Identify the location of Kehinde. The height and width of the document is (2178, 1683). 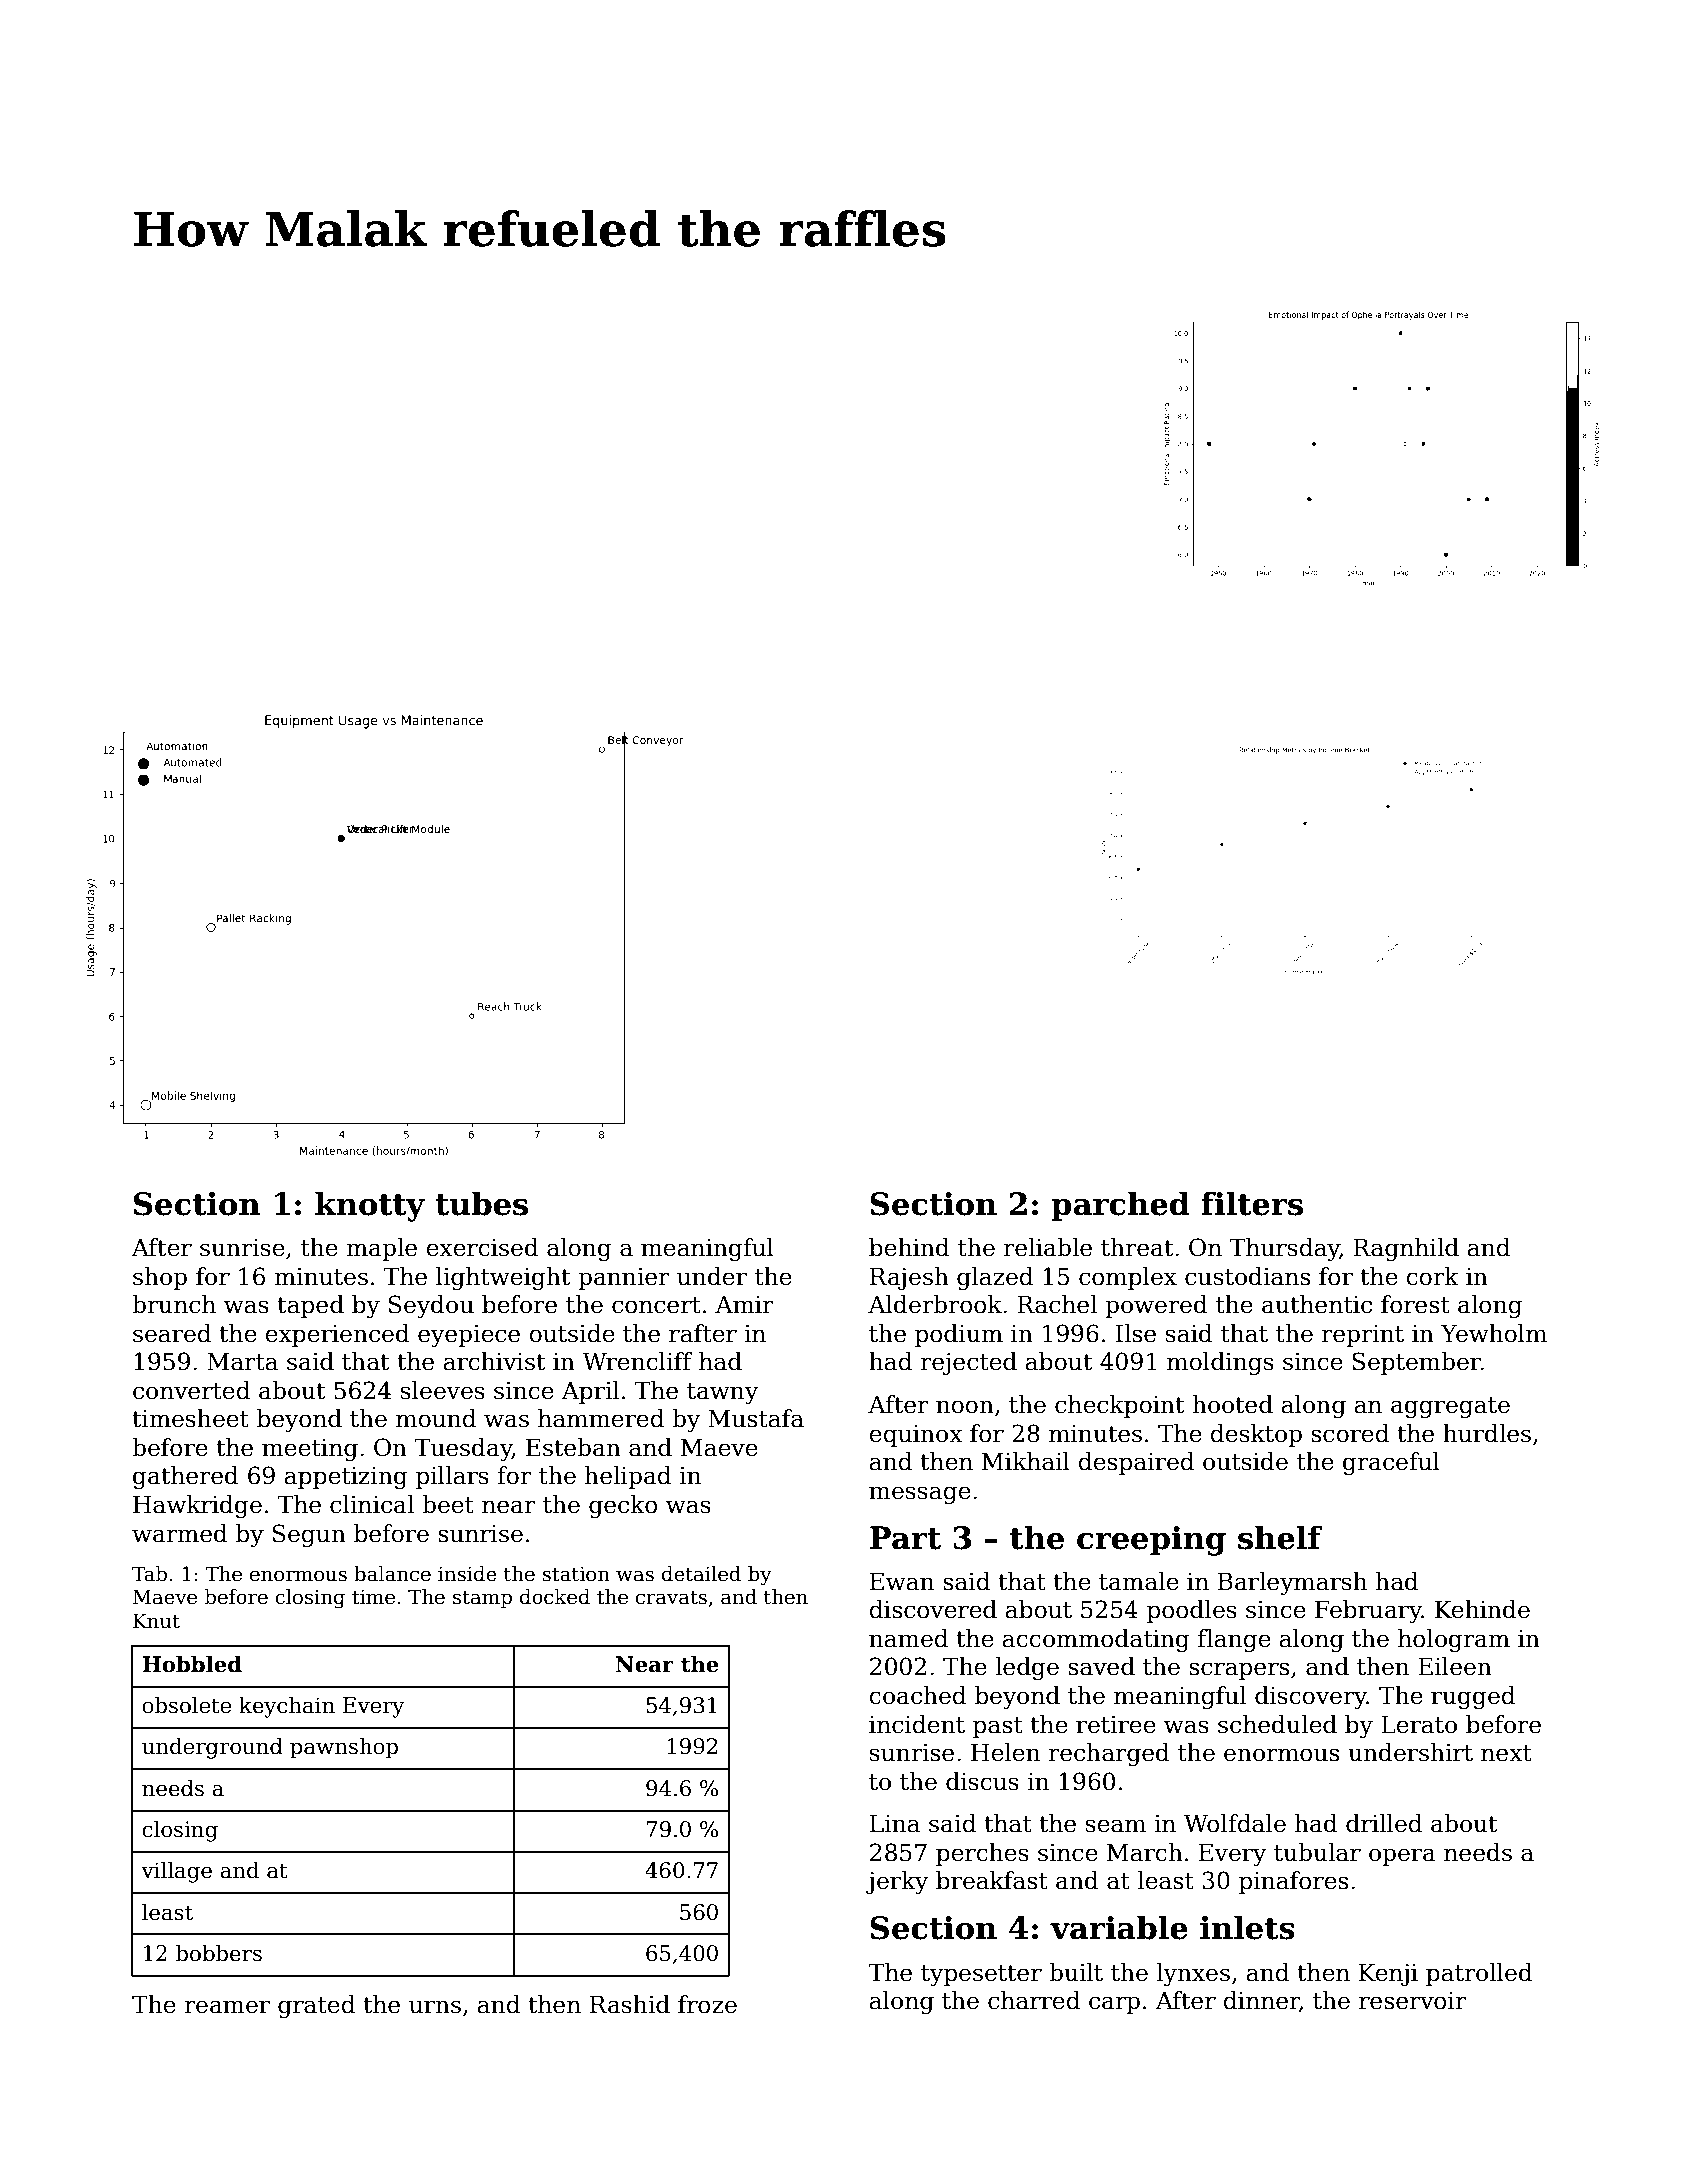
(1482, 1609).
